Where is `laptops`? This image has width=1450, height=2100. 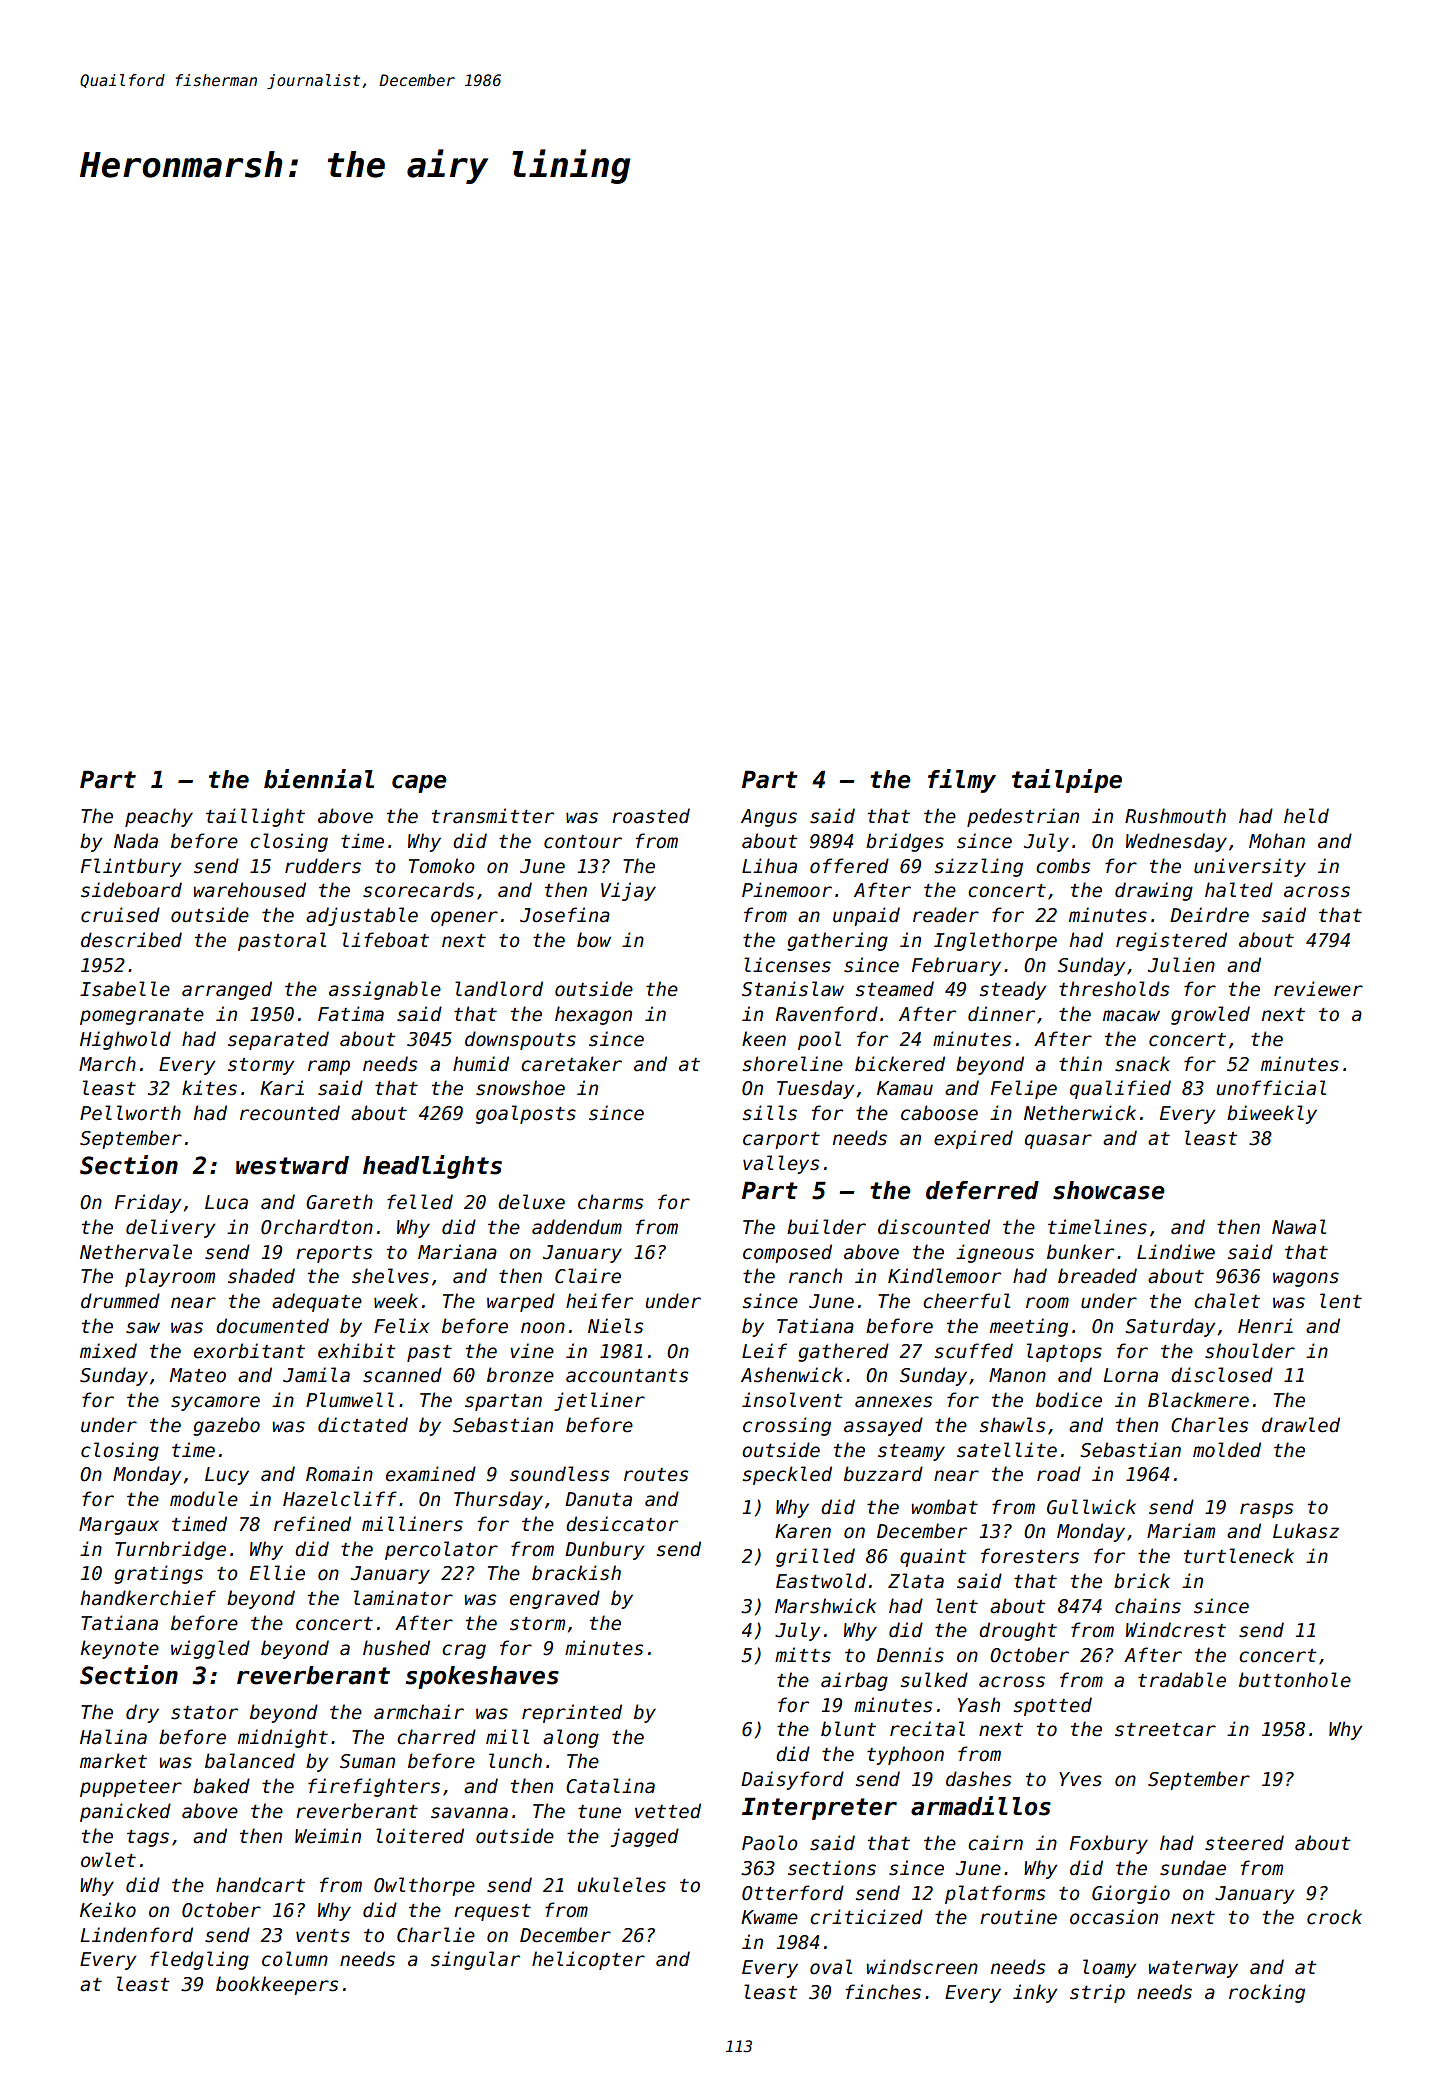 laptops is located at coordinates (1064, 1352).
